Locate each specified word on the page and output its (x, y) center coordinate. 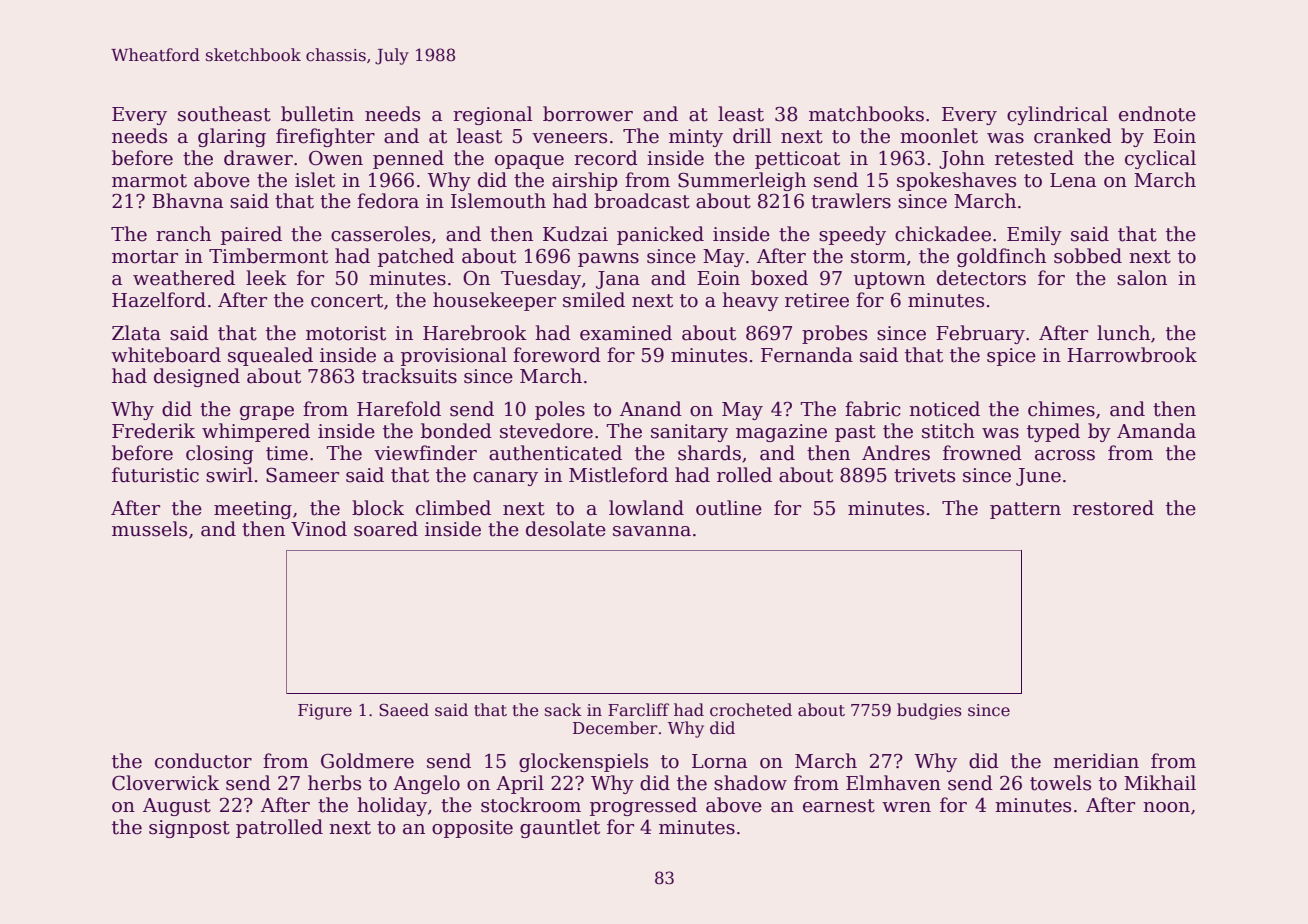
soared (386, 529)
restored (1113, 508)
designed (197, 377)
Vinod (319, 529)
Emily (1034, 235)
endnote (1157, 114)
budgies (929, 711)
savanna (652, 531)
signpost (189, 829)
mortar (145, 257)
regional (492, 115)
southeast (224, 114)
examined (626, 333)
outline (729, 508)
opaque (529, 162)
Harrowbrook (1132, 355)
